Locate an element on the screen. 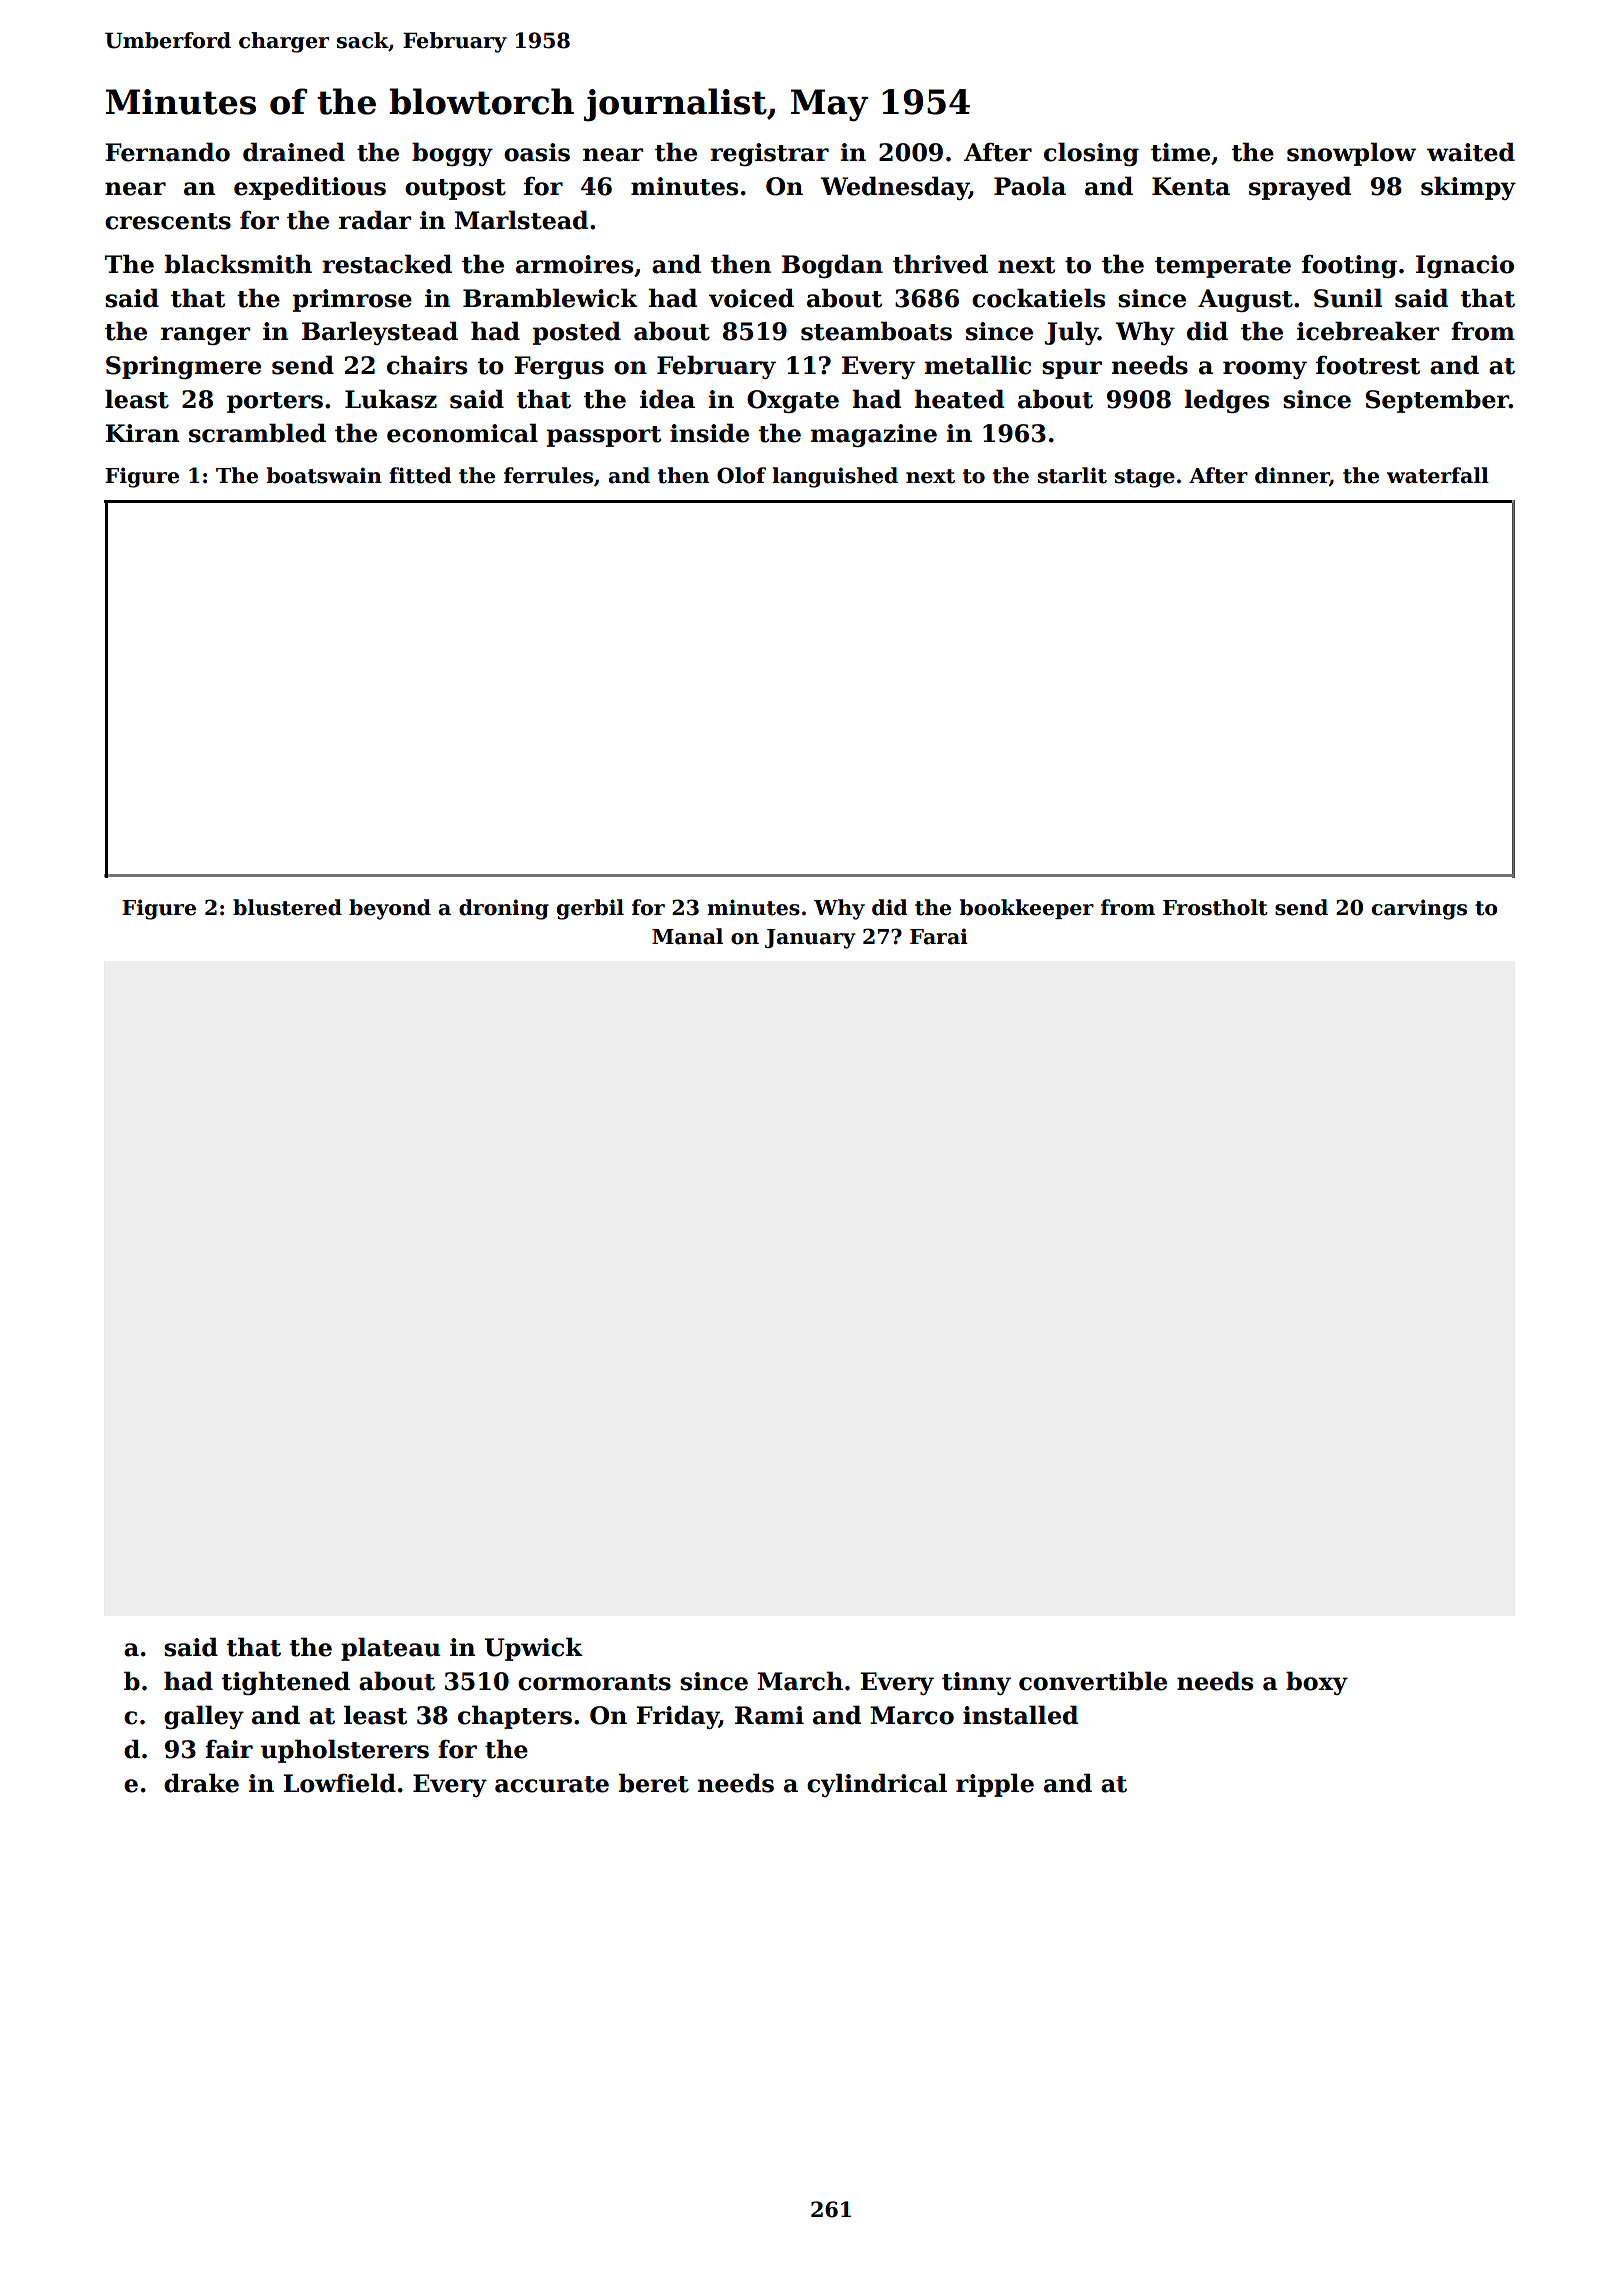 The image size is (1620, 2292). idea is located at coordinates (667, 399).
